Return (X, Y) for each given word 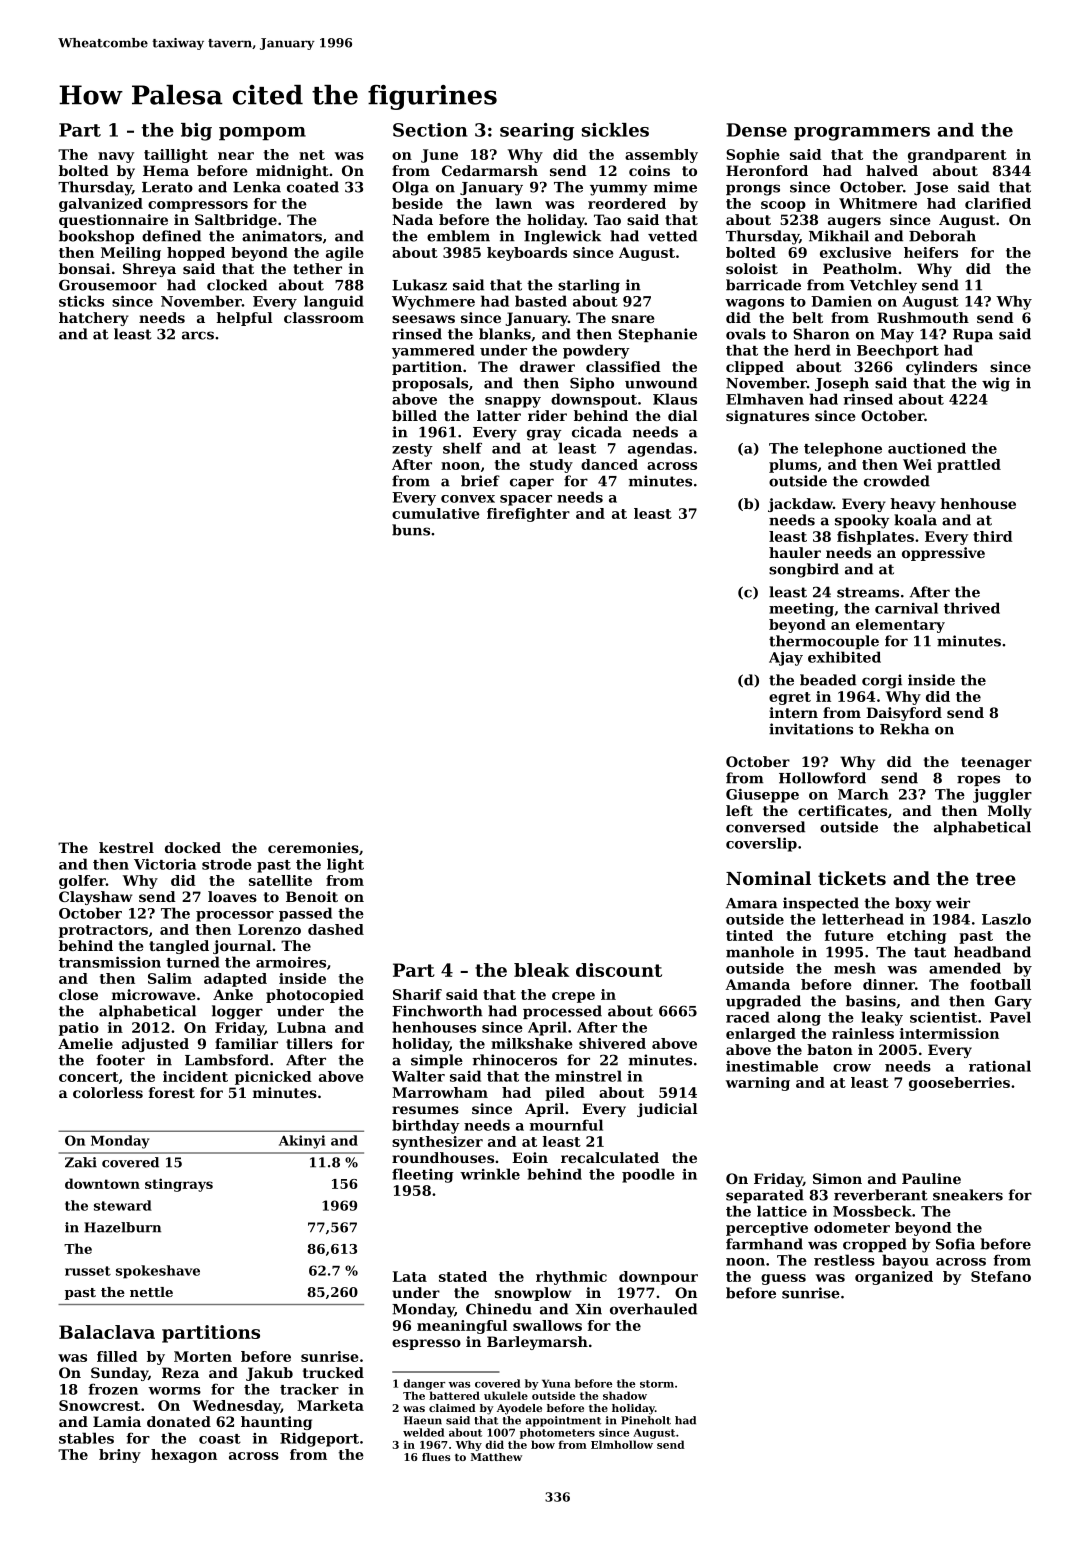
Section (430, 130)
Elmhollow (622, 1444)
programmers (862, 134)
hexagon (184, 1456)
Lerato (167, 187)
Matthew (496, 1457)
